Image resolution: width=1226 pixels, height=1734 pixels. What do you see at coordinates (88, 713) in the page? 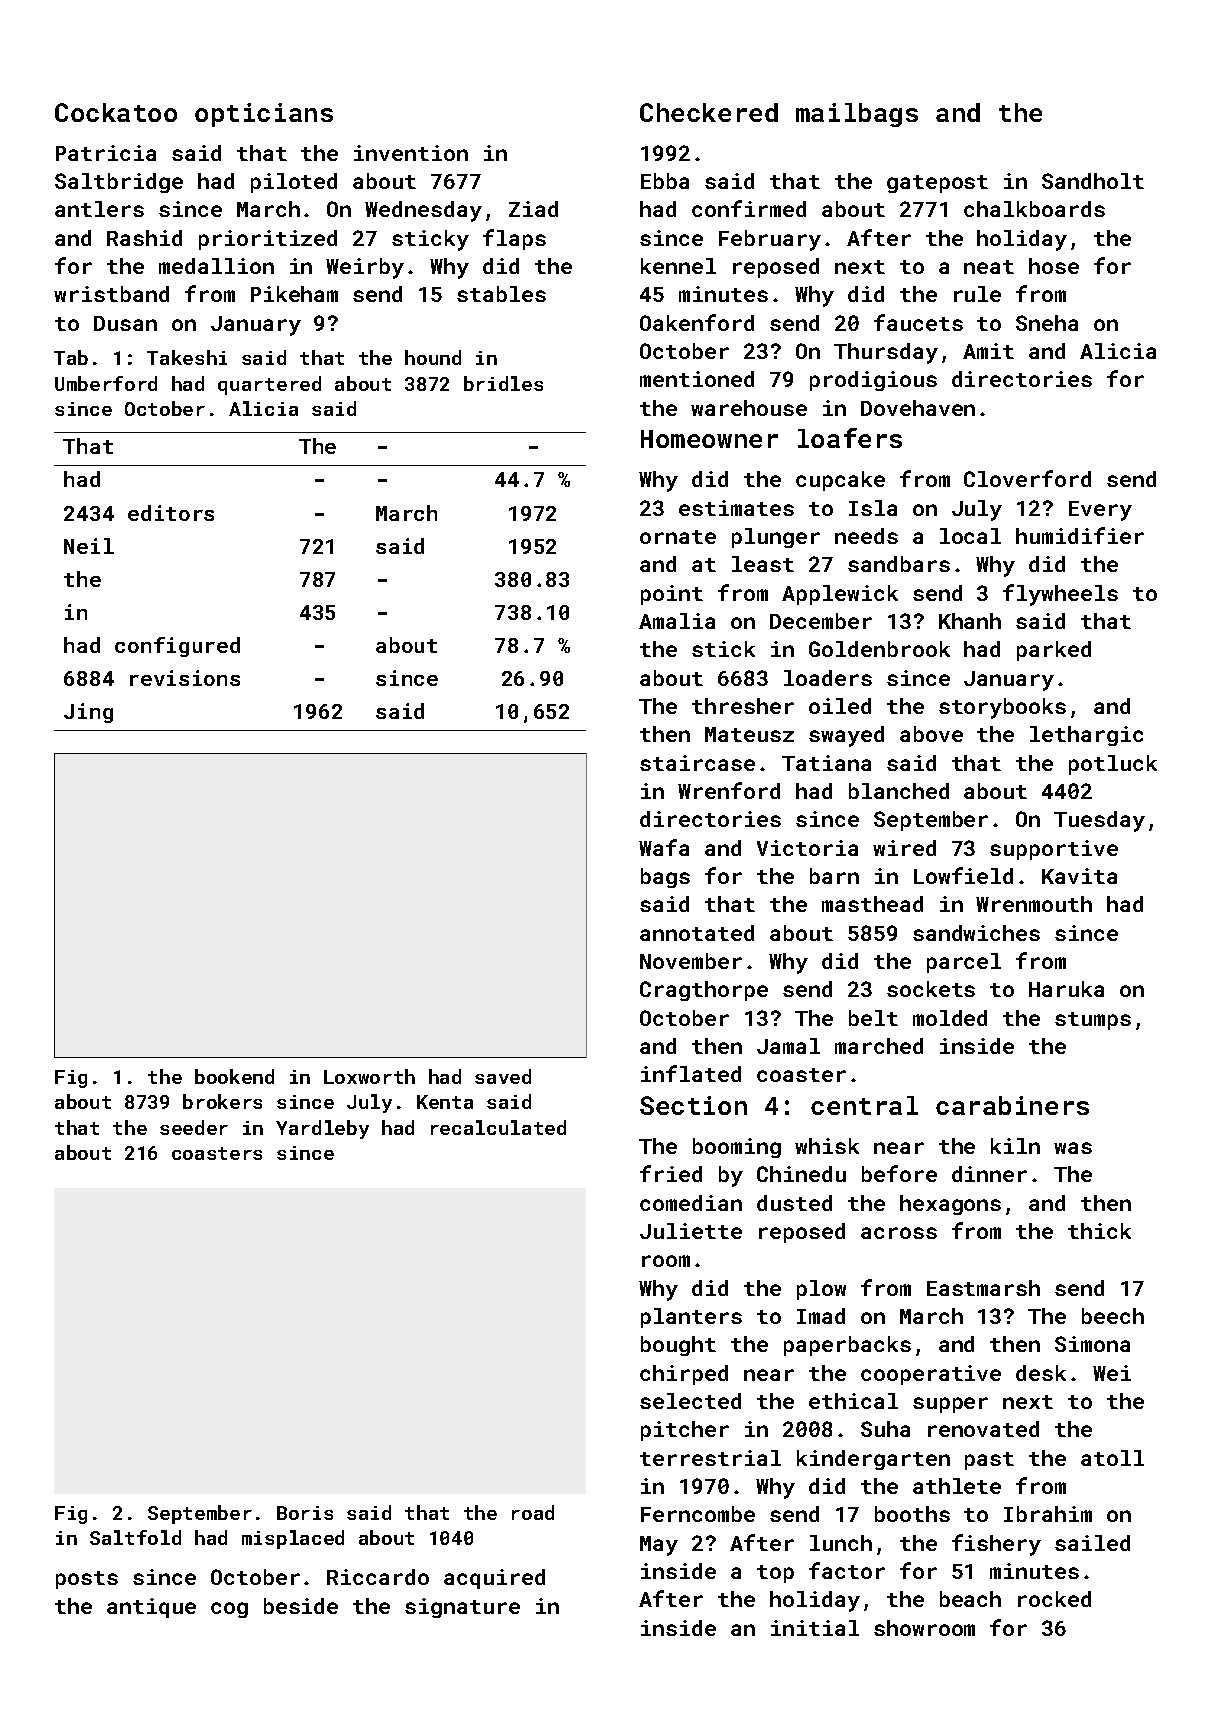
I see `Jing` at bounding box center [88, 713].
